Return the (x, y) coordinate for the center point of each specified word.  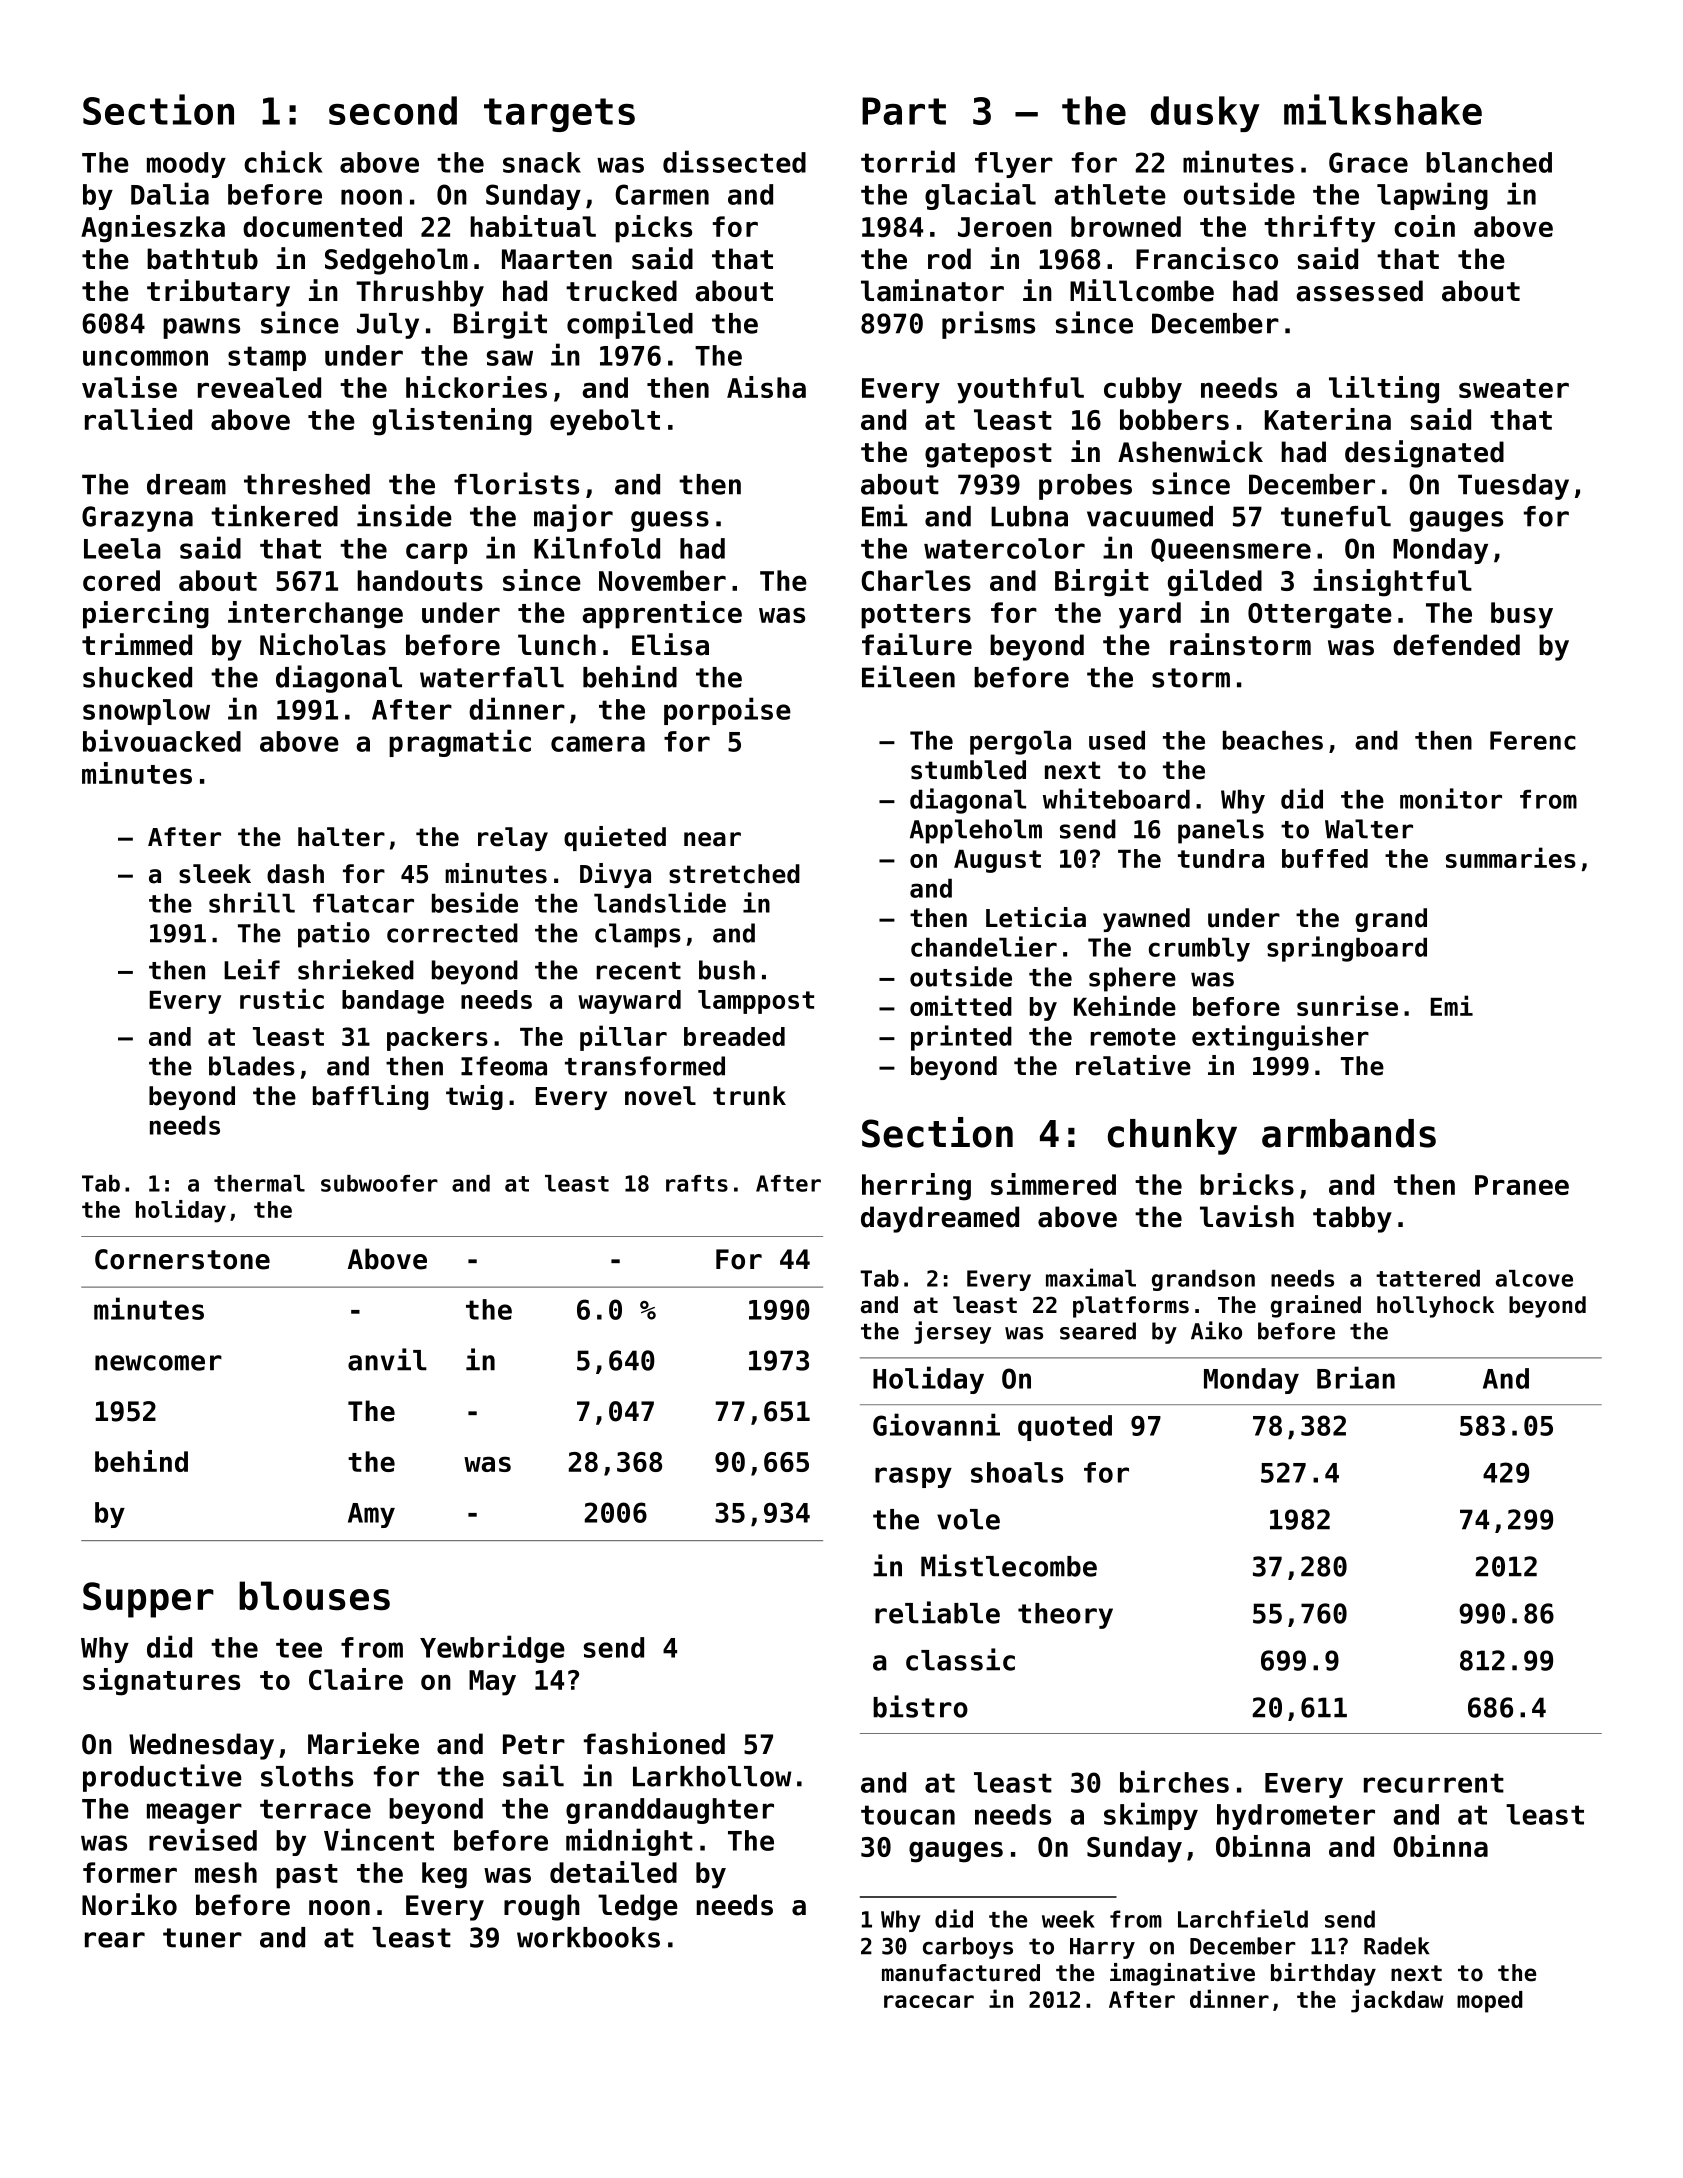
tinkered (274, 515)
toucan (908, 1815)
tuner (202, 1938)
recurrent (1434, 1783)
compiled (630, 325)
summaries (1511, 857)
